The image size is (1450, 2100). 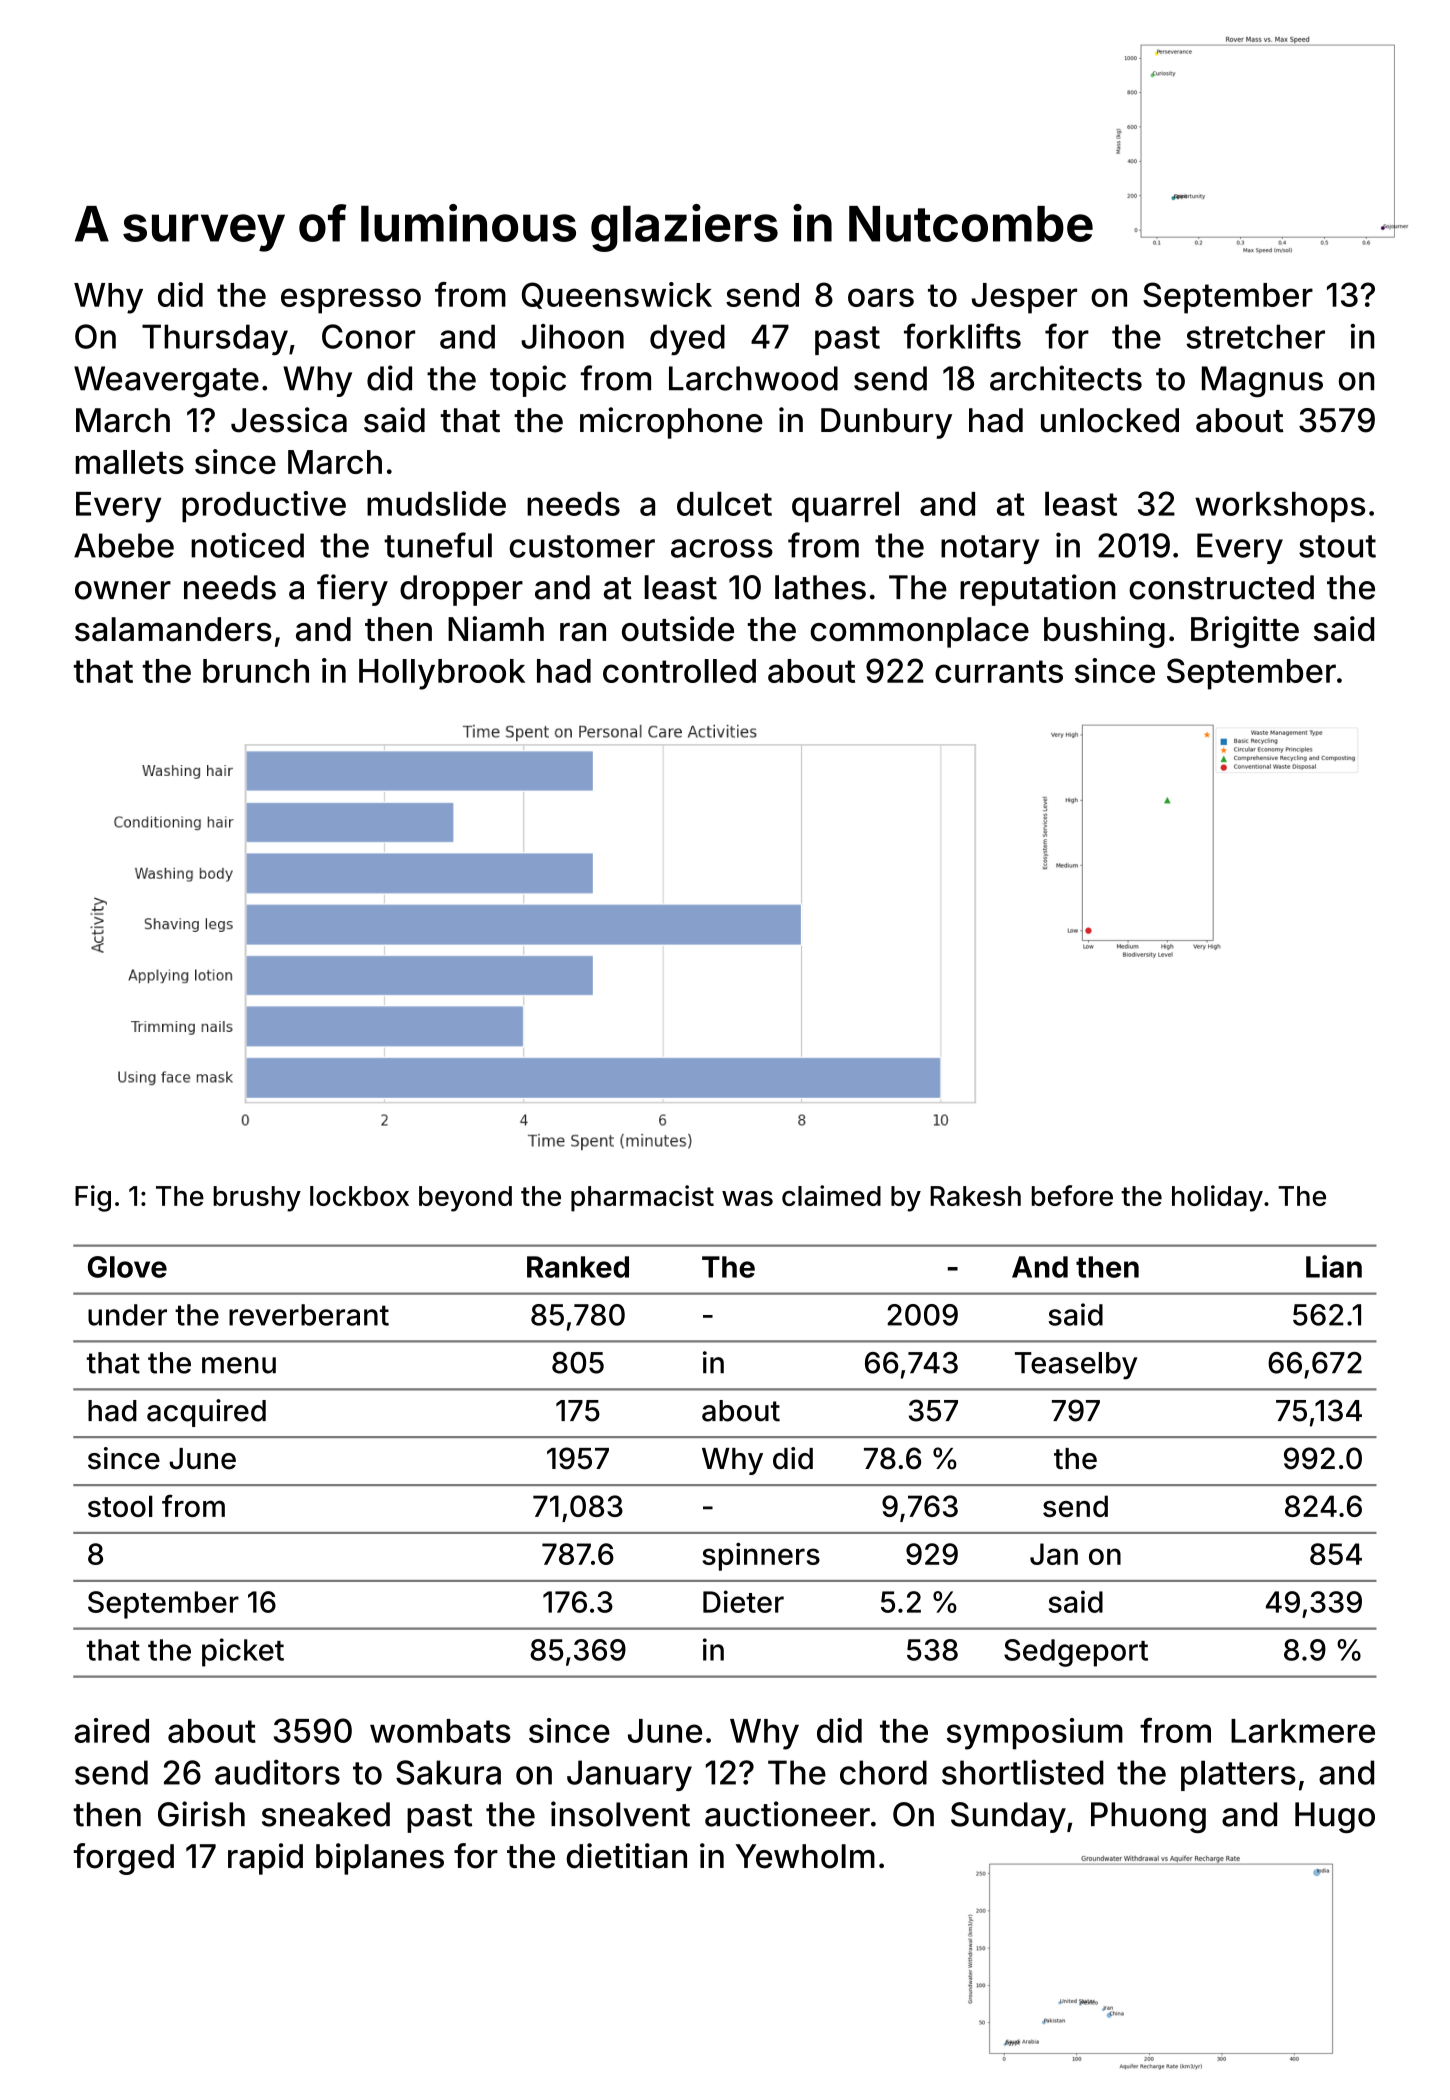 I want to click on Dunbury, so click(x=886, y=423).
